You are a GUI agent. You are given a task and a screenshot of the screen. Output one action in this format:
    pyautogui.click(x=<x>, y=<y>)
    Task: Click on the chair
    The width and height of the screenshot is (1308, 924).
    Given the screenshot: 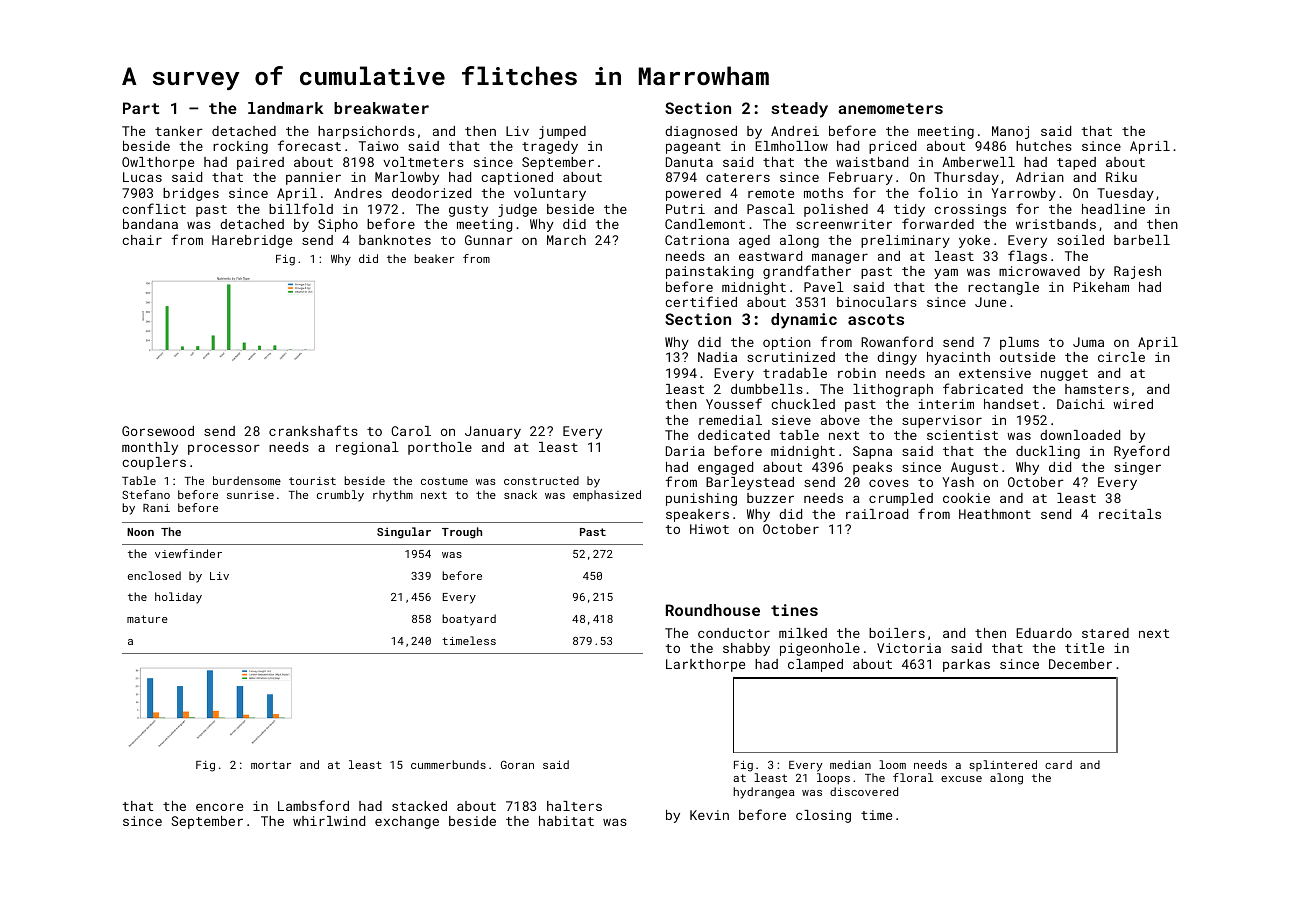 What is the action you would take?
    pyautogui.click(x=142, y=240)
